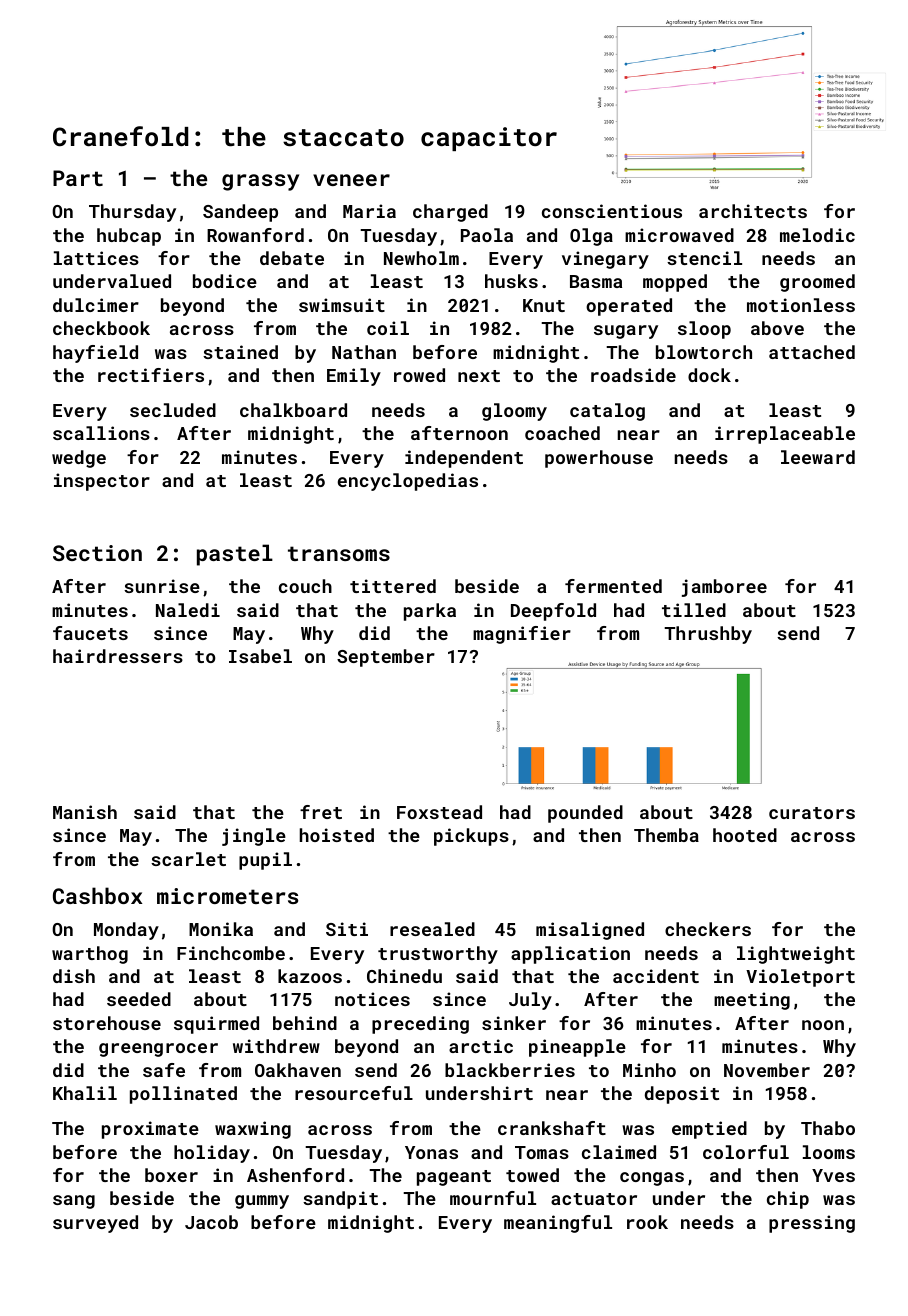 The image size is (908, 1316). I want to click on groomed, so click(817, 283).
